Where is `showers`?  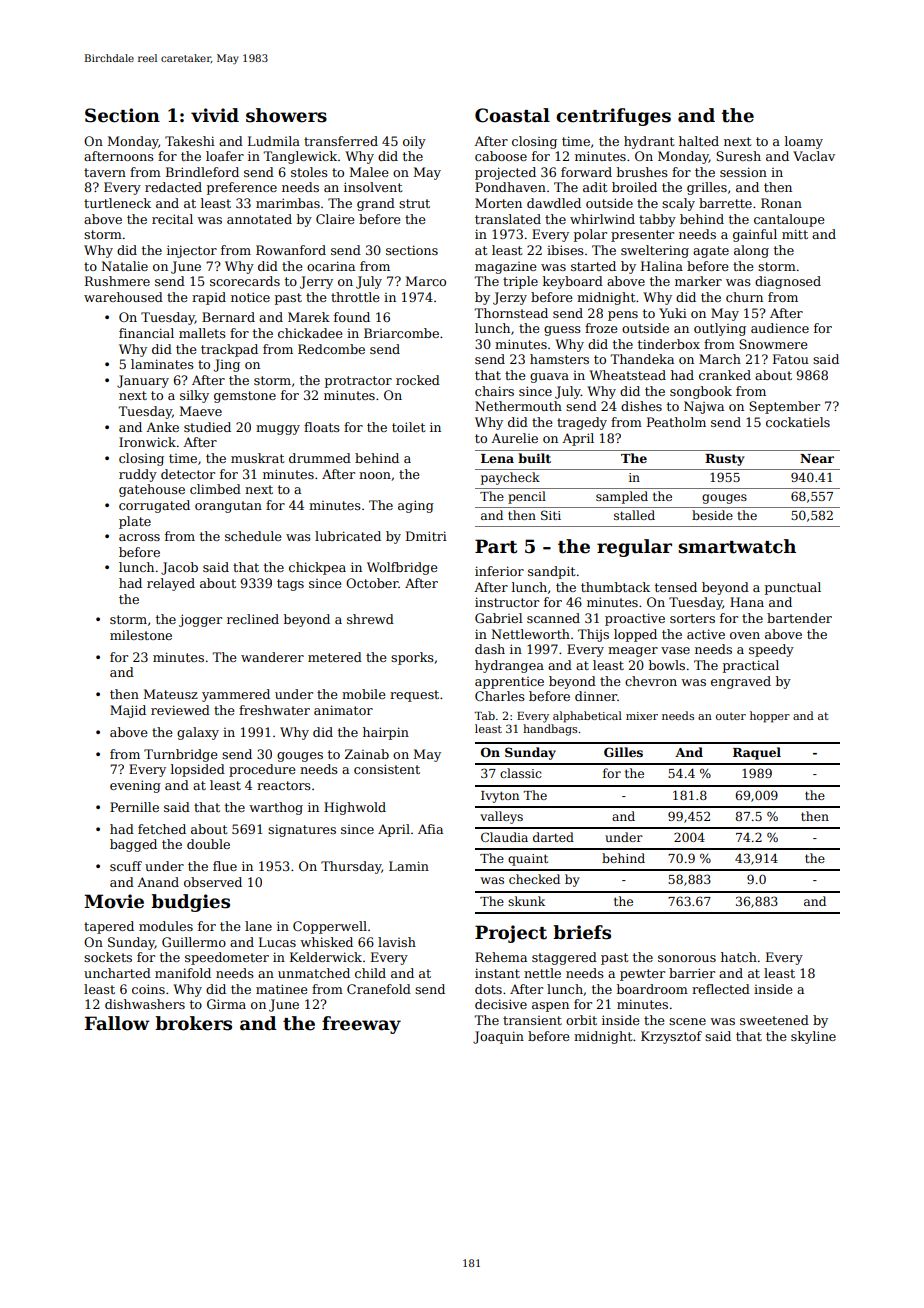 showers is located at coordinates (286, 115).
